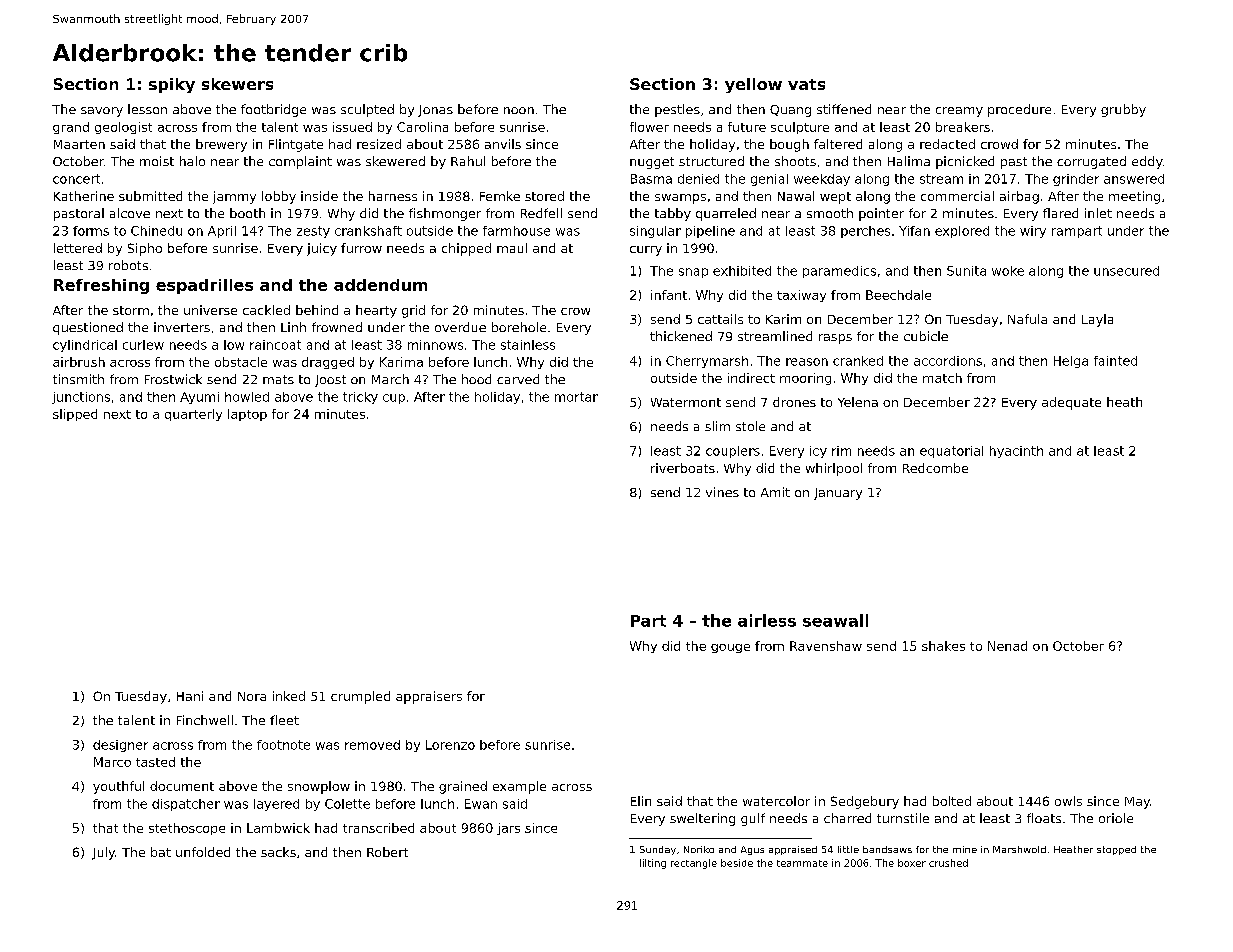  I want to click on seawall, so click(835, 620).
